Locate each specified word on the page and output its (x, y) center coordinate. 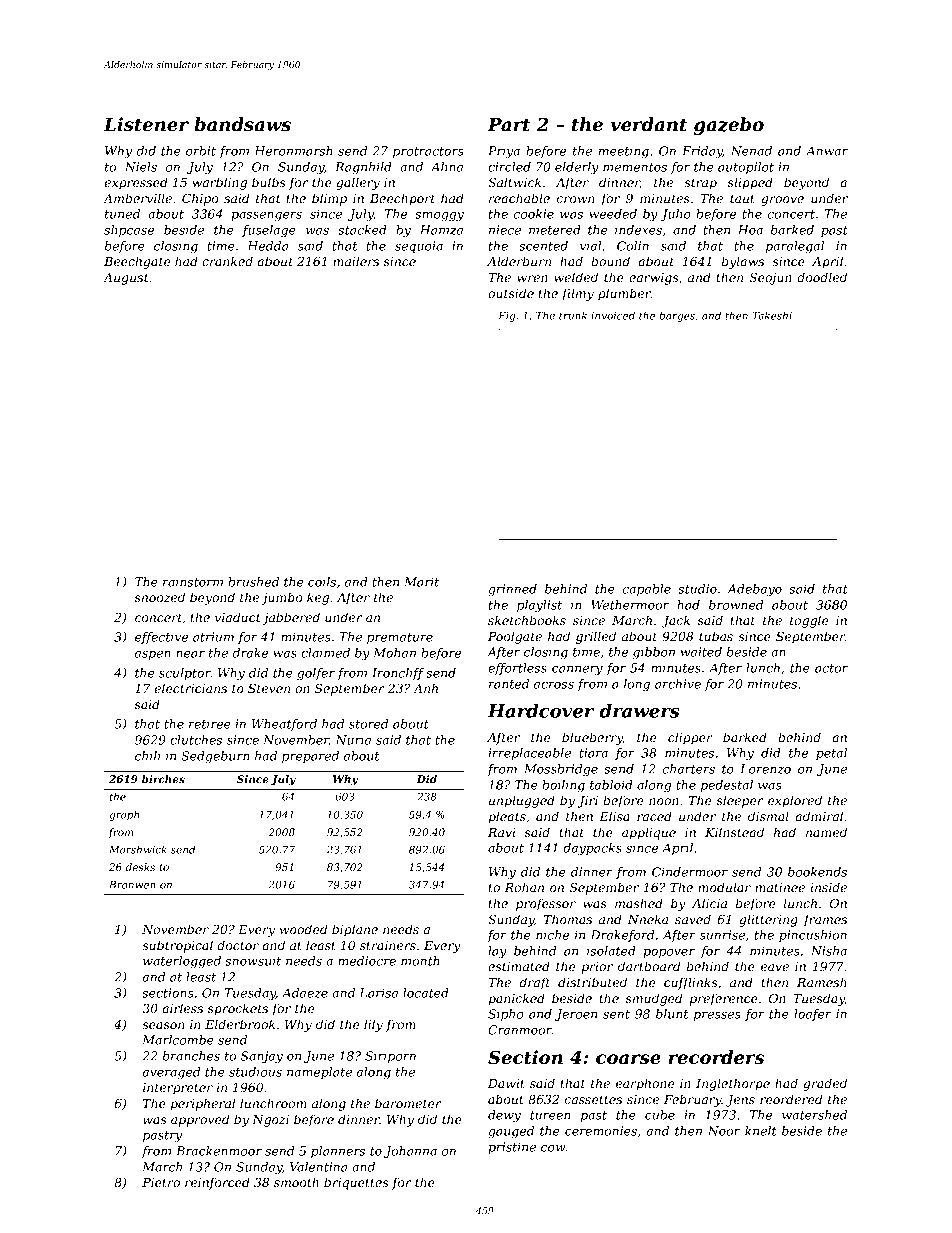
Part (508, 125)
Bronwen (132, 885)
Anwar (827, 151)
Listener (146, 124)
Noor (724, 1131)
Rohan (524, 887)
